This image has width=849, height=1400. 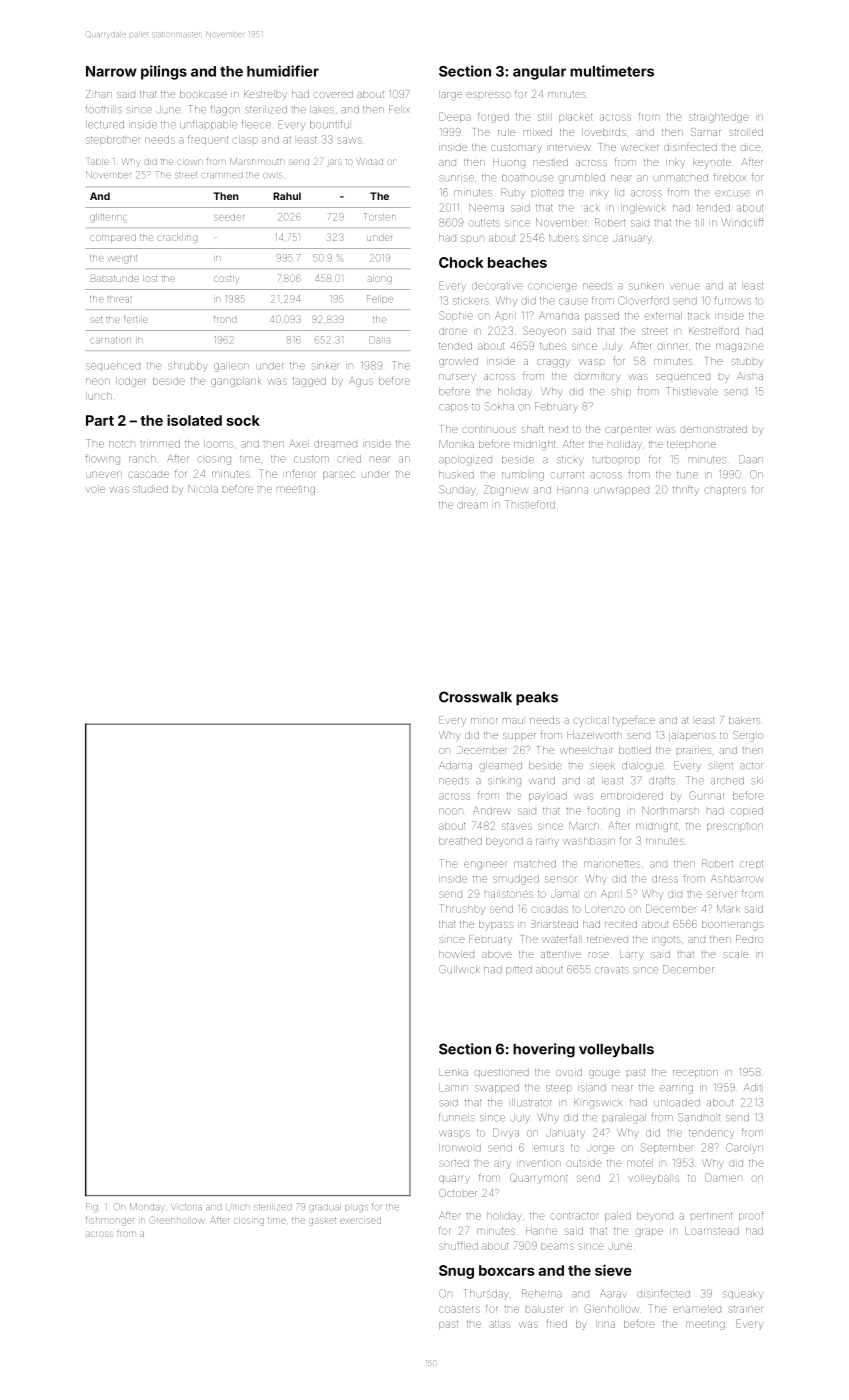 What do you see at coordinates (456, 954) in the image?
I see `howled` at bounding box center [456, 954].
